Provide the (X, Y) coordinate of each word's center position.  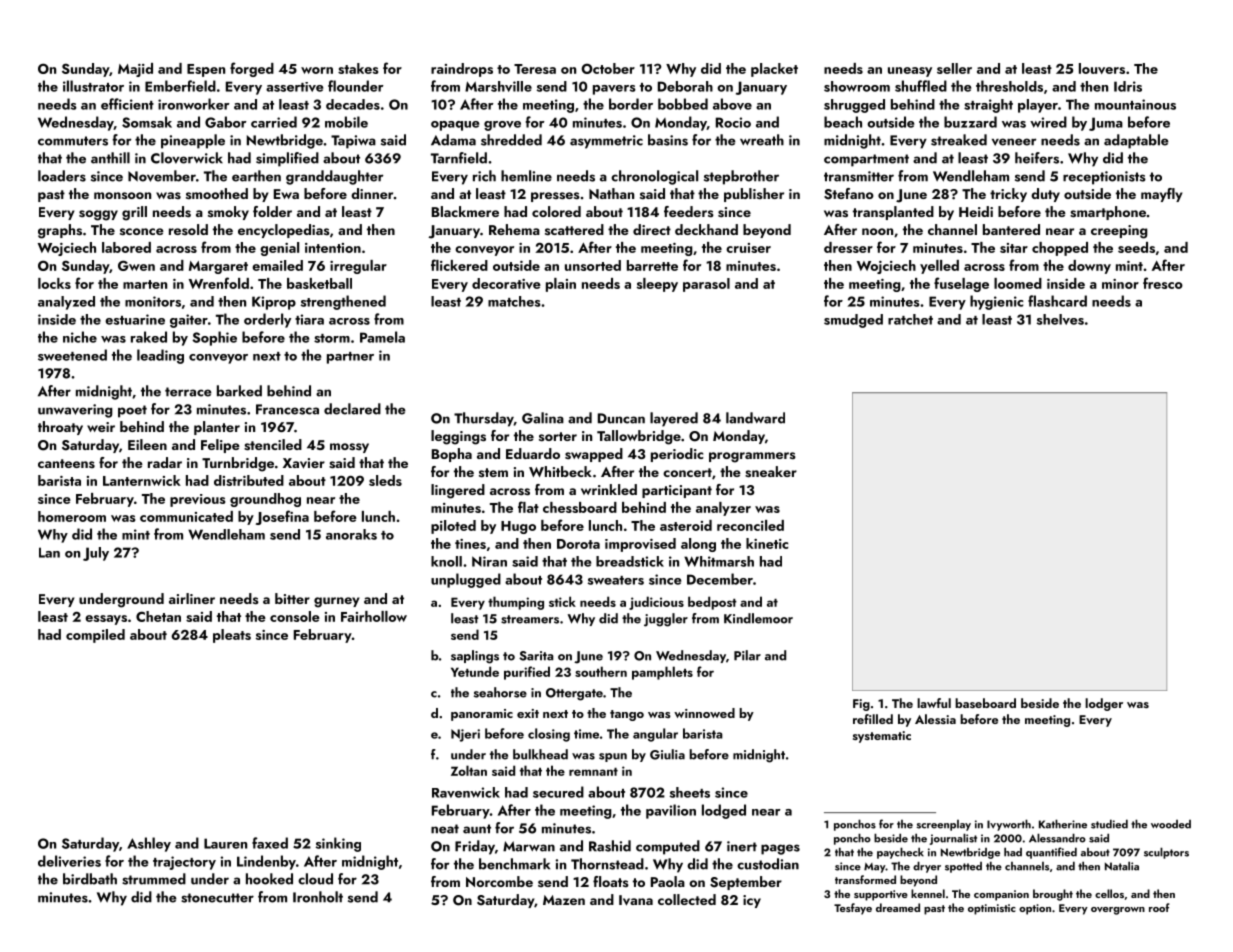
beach (843, 122)
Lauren (225, 843)
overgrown (1118, 911)
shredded (511, 140)
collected (687, 899)
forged (252, 69)
